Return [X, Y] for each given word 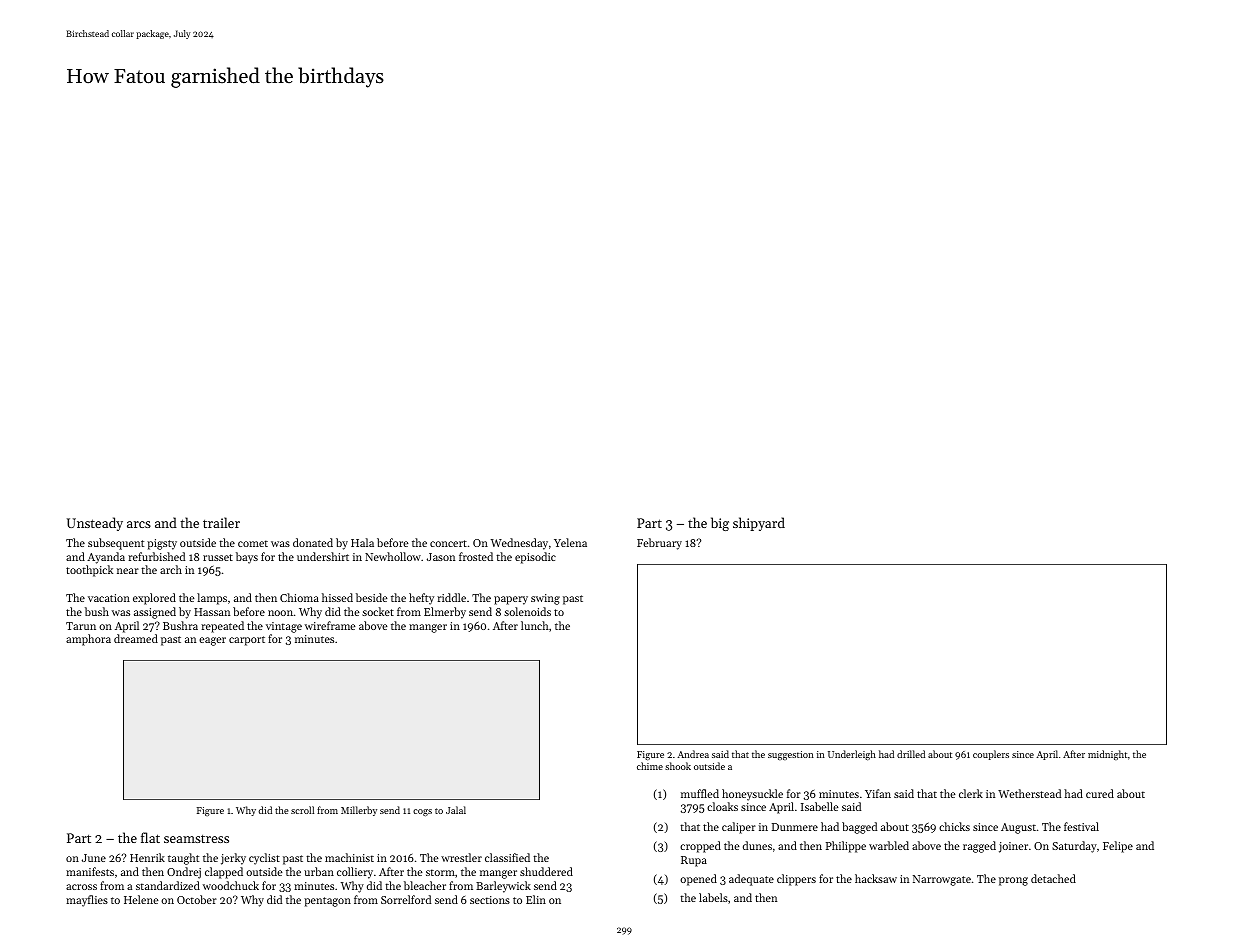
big [720, 524]
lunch [535, 625]
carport [247, 641]
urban [319, 871]
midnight [1107, 755]
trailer [221, 522]
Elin [536, 899]
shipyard [759, 524]
